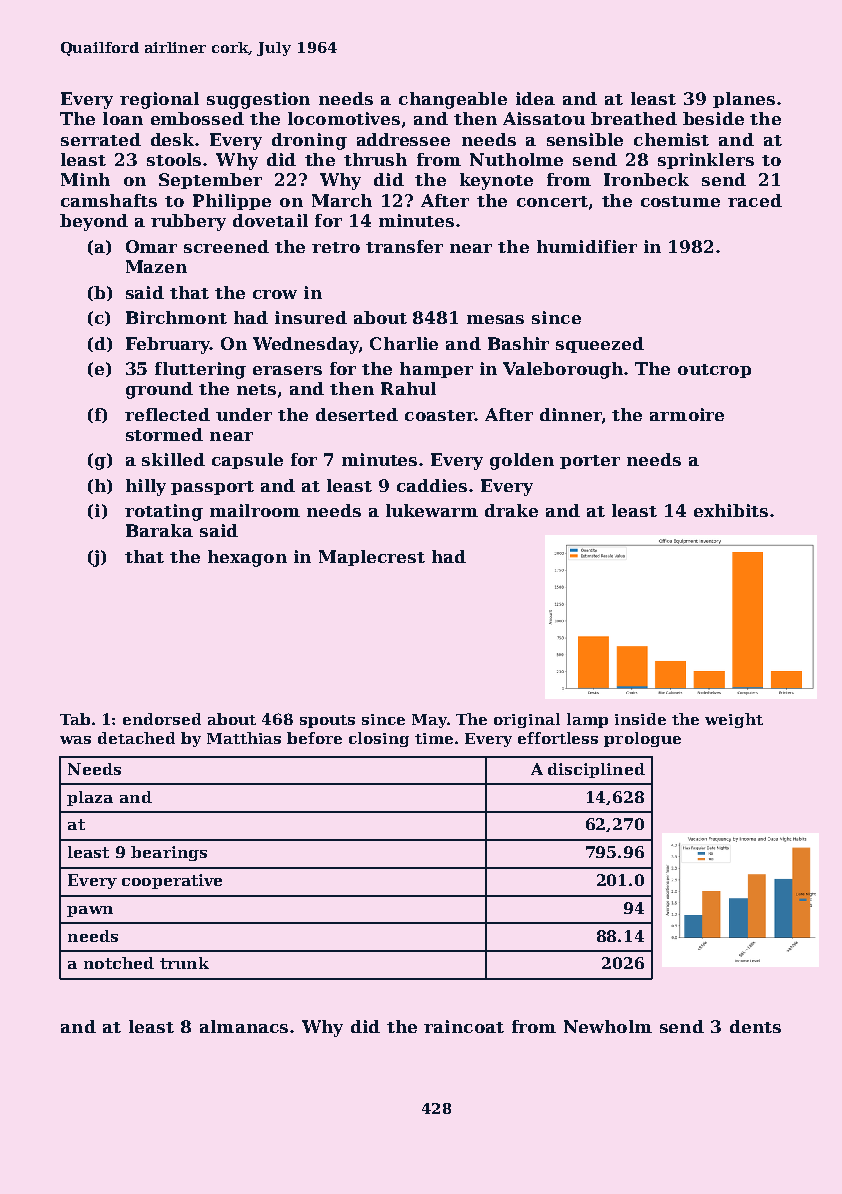 The image size is (842, 1194). What do you see at coordinates (287, 370) in the page?
I see `erasers` at bounding box center [287, 370].
